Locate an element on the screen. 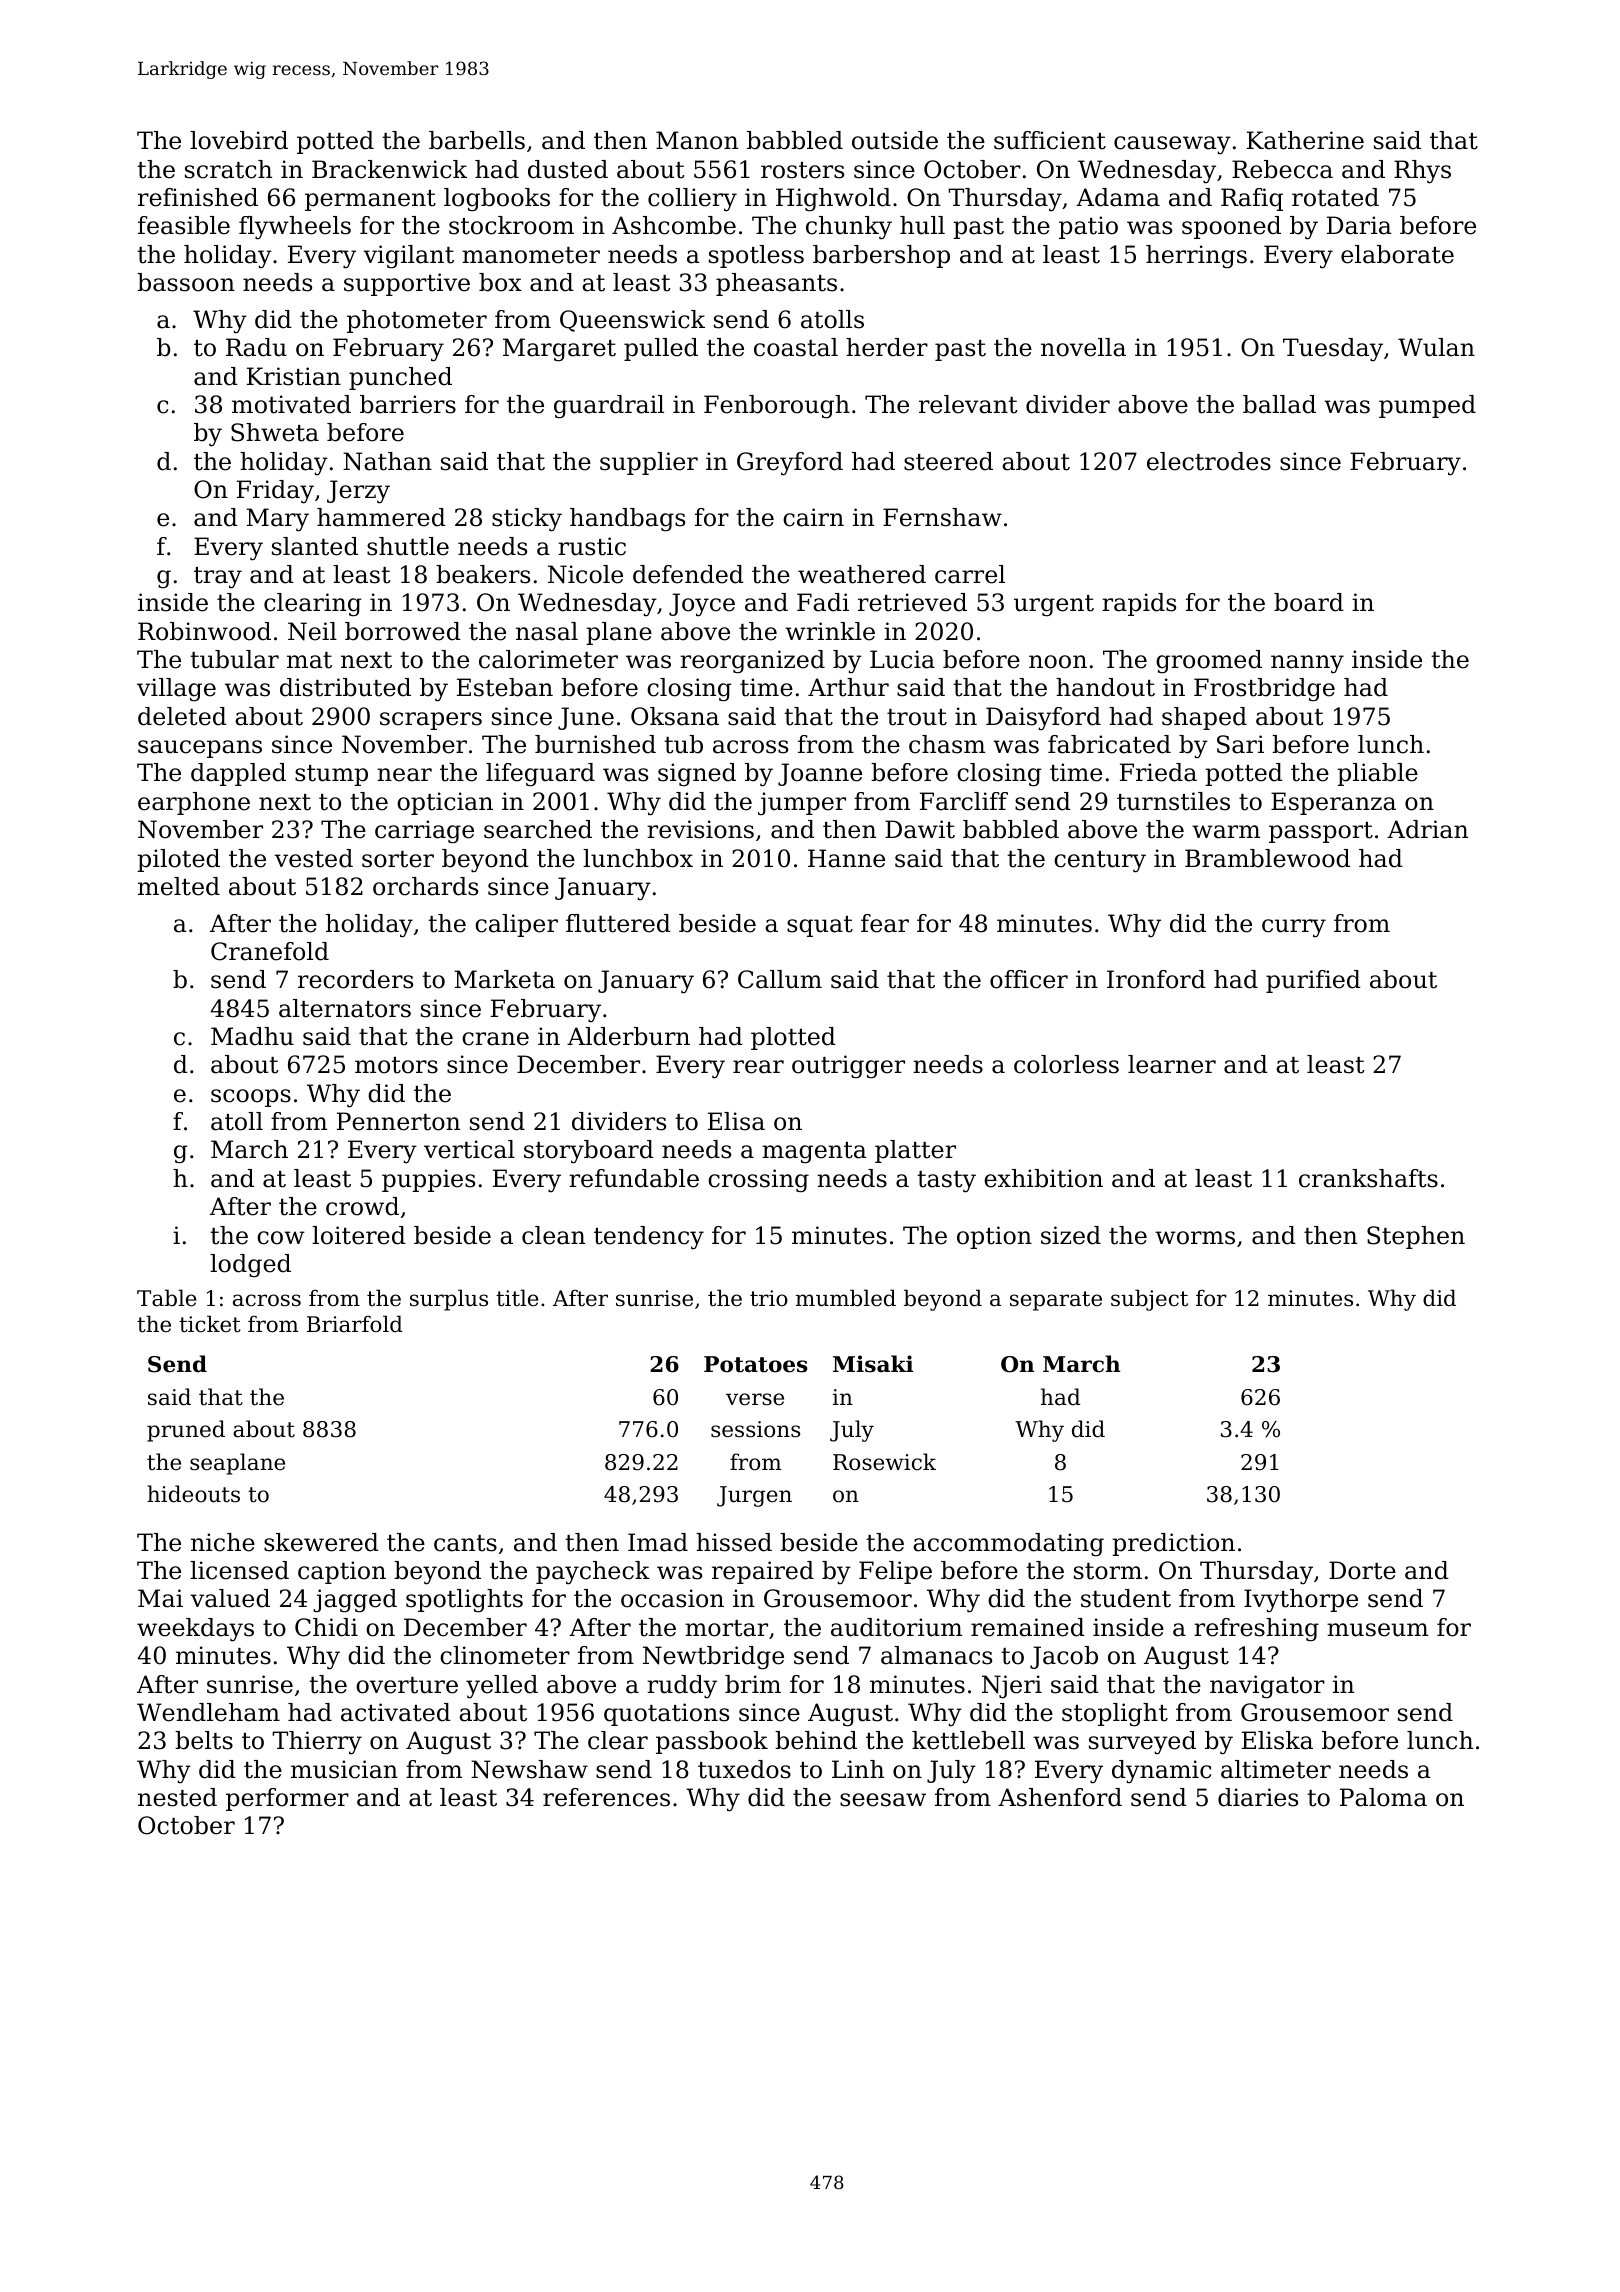 The image size is (1620, 2292). nested is located at coordinates (177, 1797).
